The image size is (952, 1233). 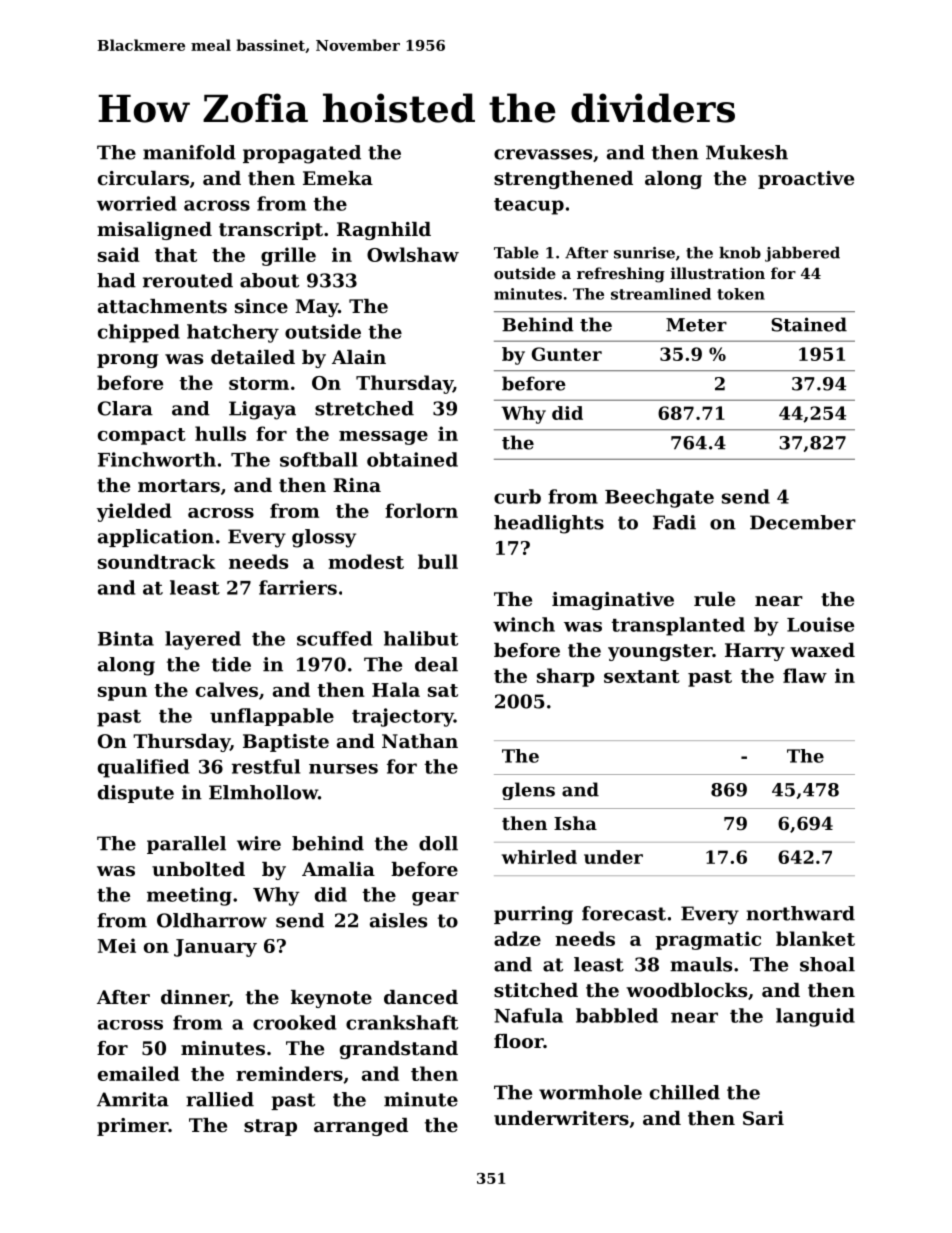 I want to click on scuffed, so click(x=334, y=638).
